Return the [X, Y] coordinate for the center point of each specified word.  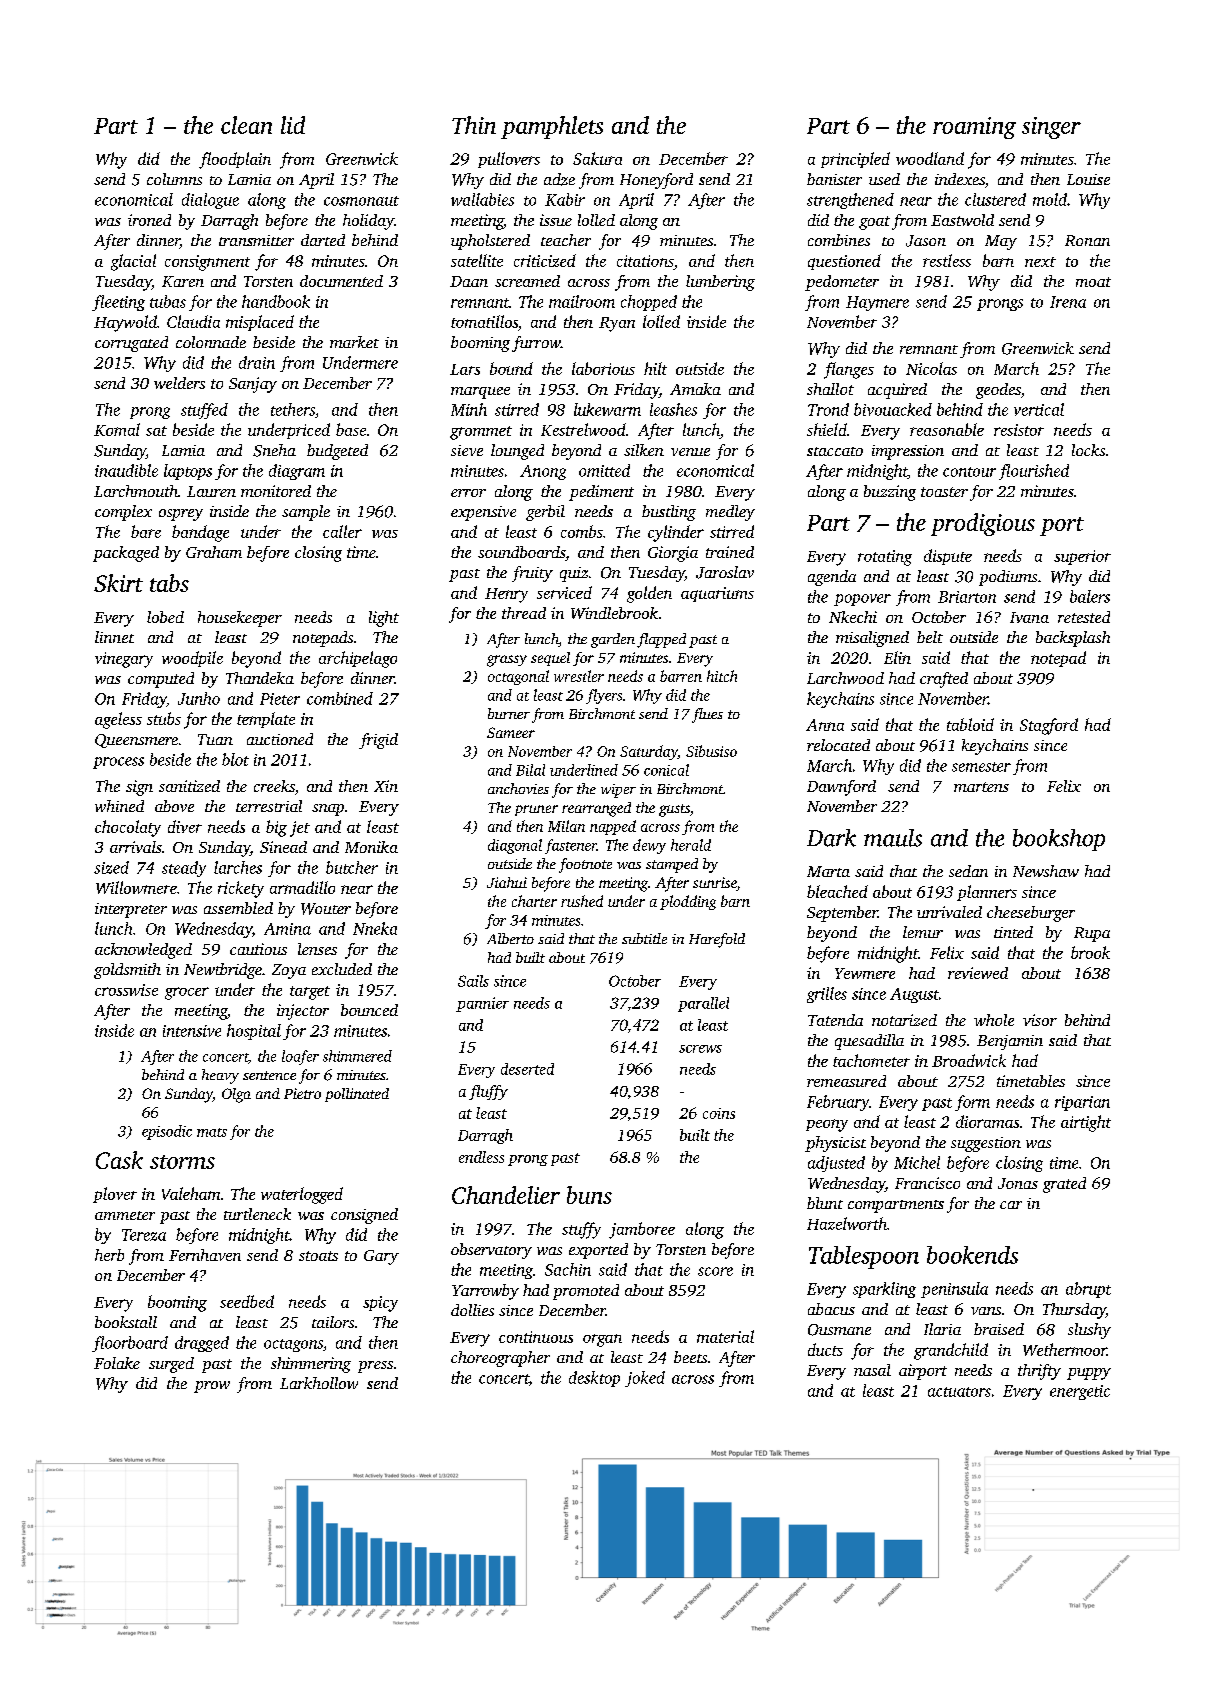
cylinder [676, 533]
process [118, 763]
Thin [474, 125]
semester [981, 767]
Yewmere [865, 973]
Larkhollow [319, 1383]
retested [1084, 617]
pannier [482, 1004]
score [715, 1271]
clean [246, 125]
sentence [269, 1075]
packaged [126, 554]
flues [707, 715]
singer [1051, 128]
